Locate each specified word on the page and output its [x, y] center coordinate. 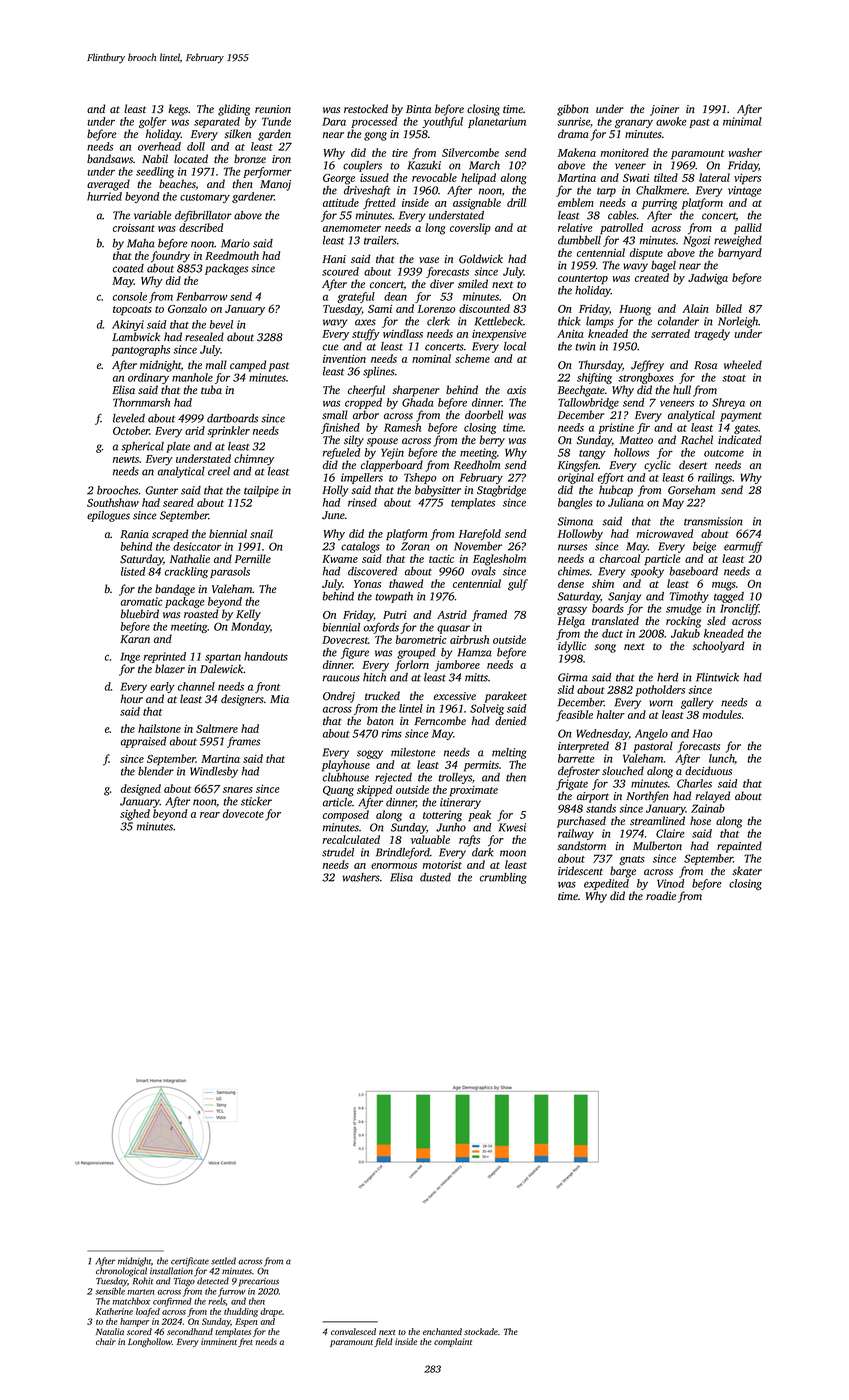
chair [106, 1341]
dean [395, 296]
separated [217, 122]
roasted [201, 614]
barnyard [740, 254]
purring [659, 204]
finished [340, 428]
